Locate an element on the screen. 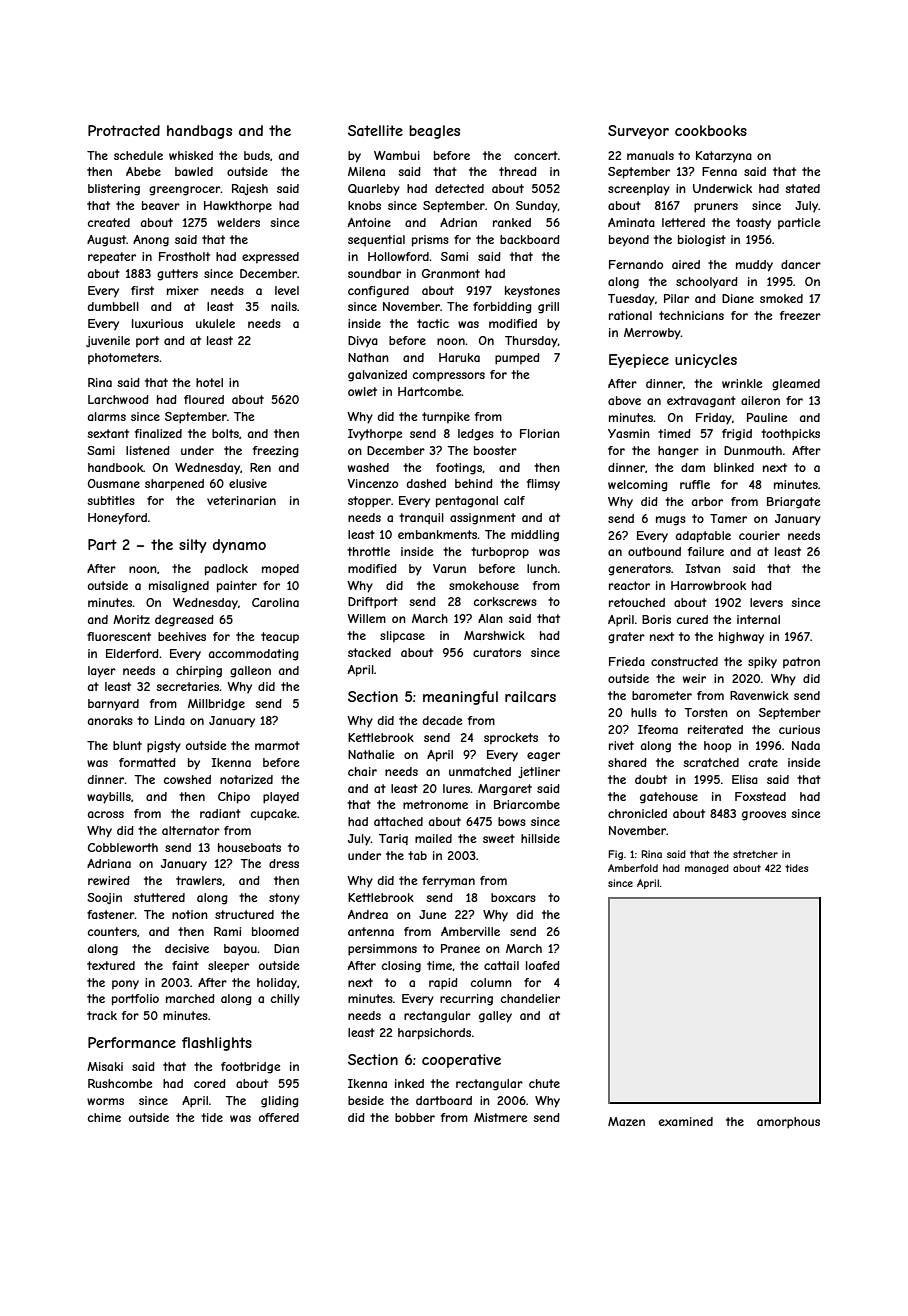 Image resolution: width=908 pixels, height=1316 pixels. pumped is located at coordinates (517, 359).
